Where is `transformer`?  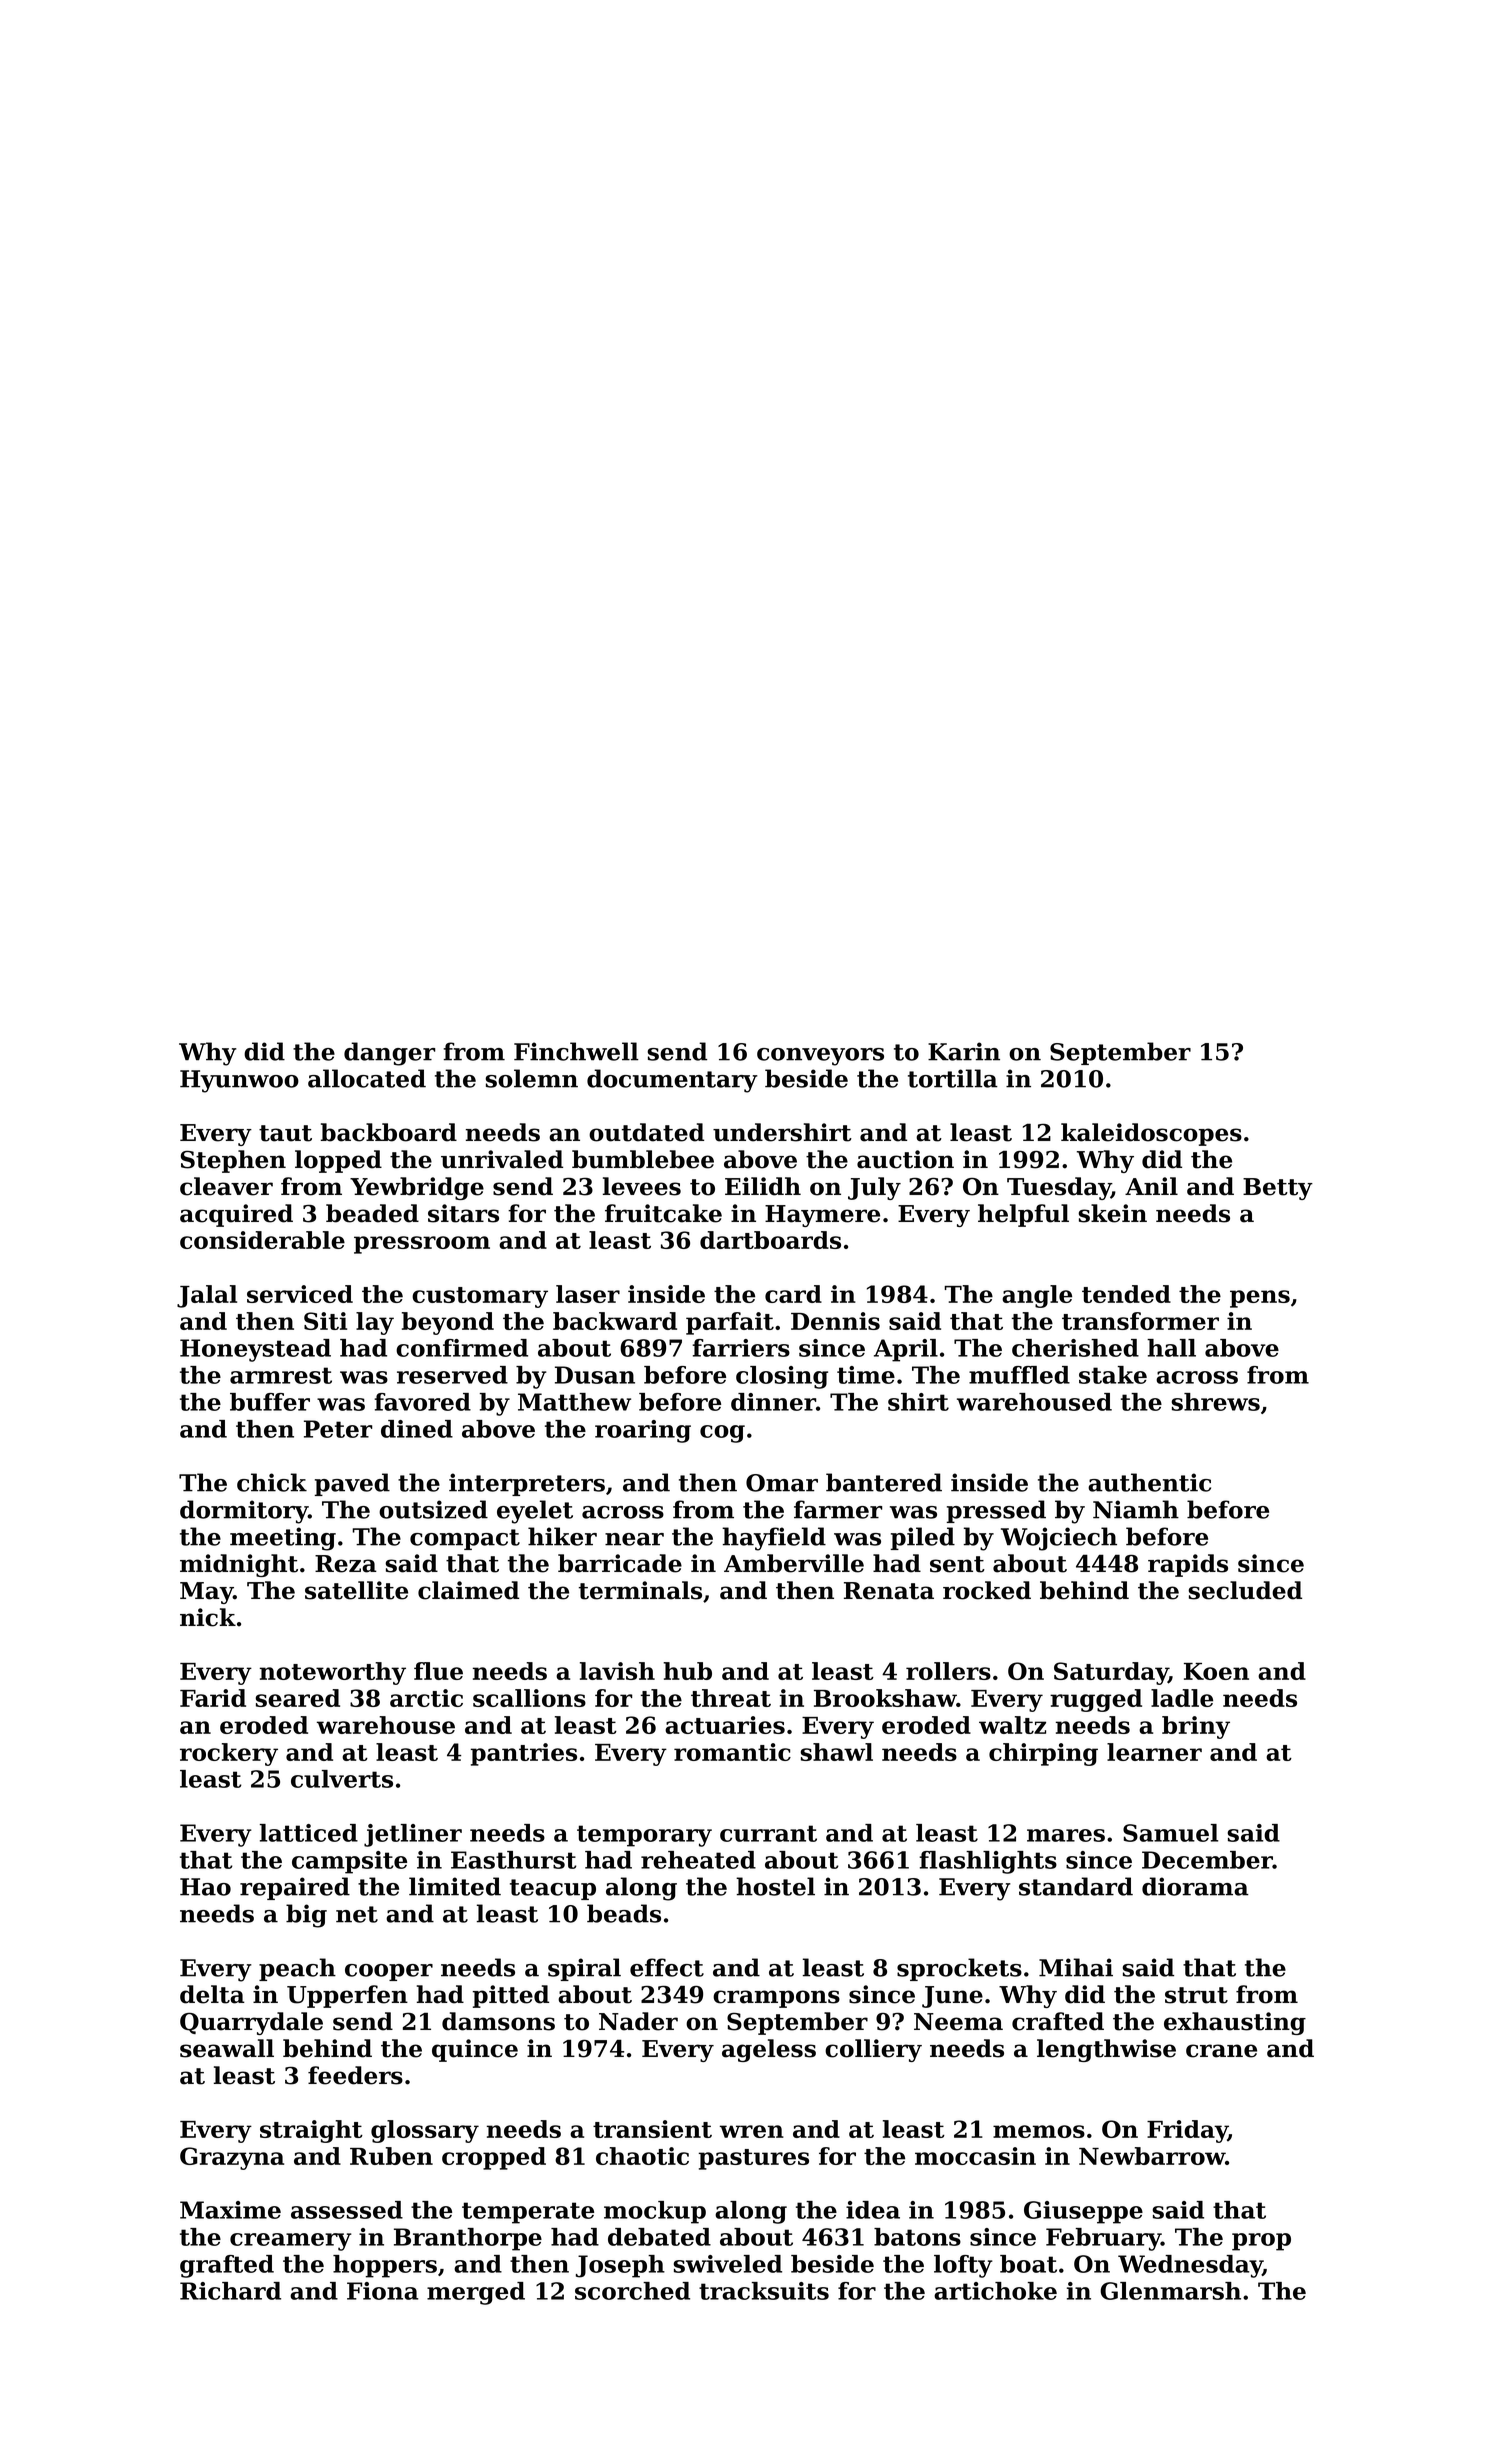
transformer is located at coordinates (1140, 1321).
